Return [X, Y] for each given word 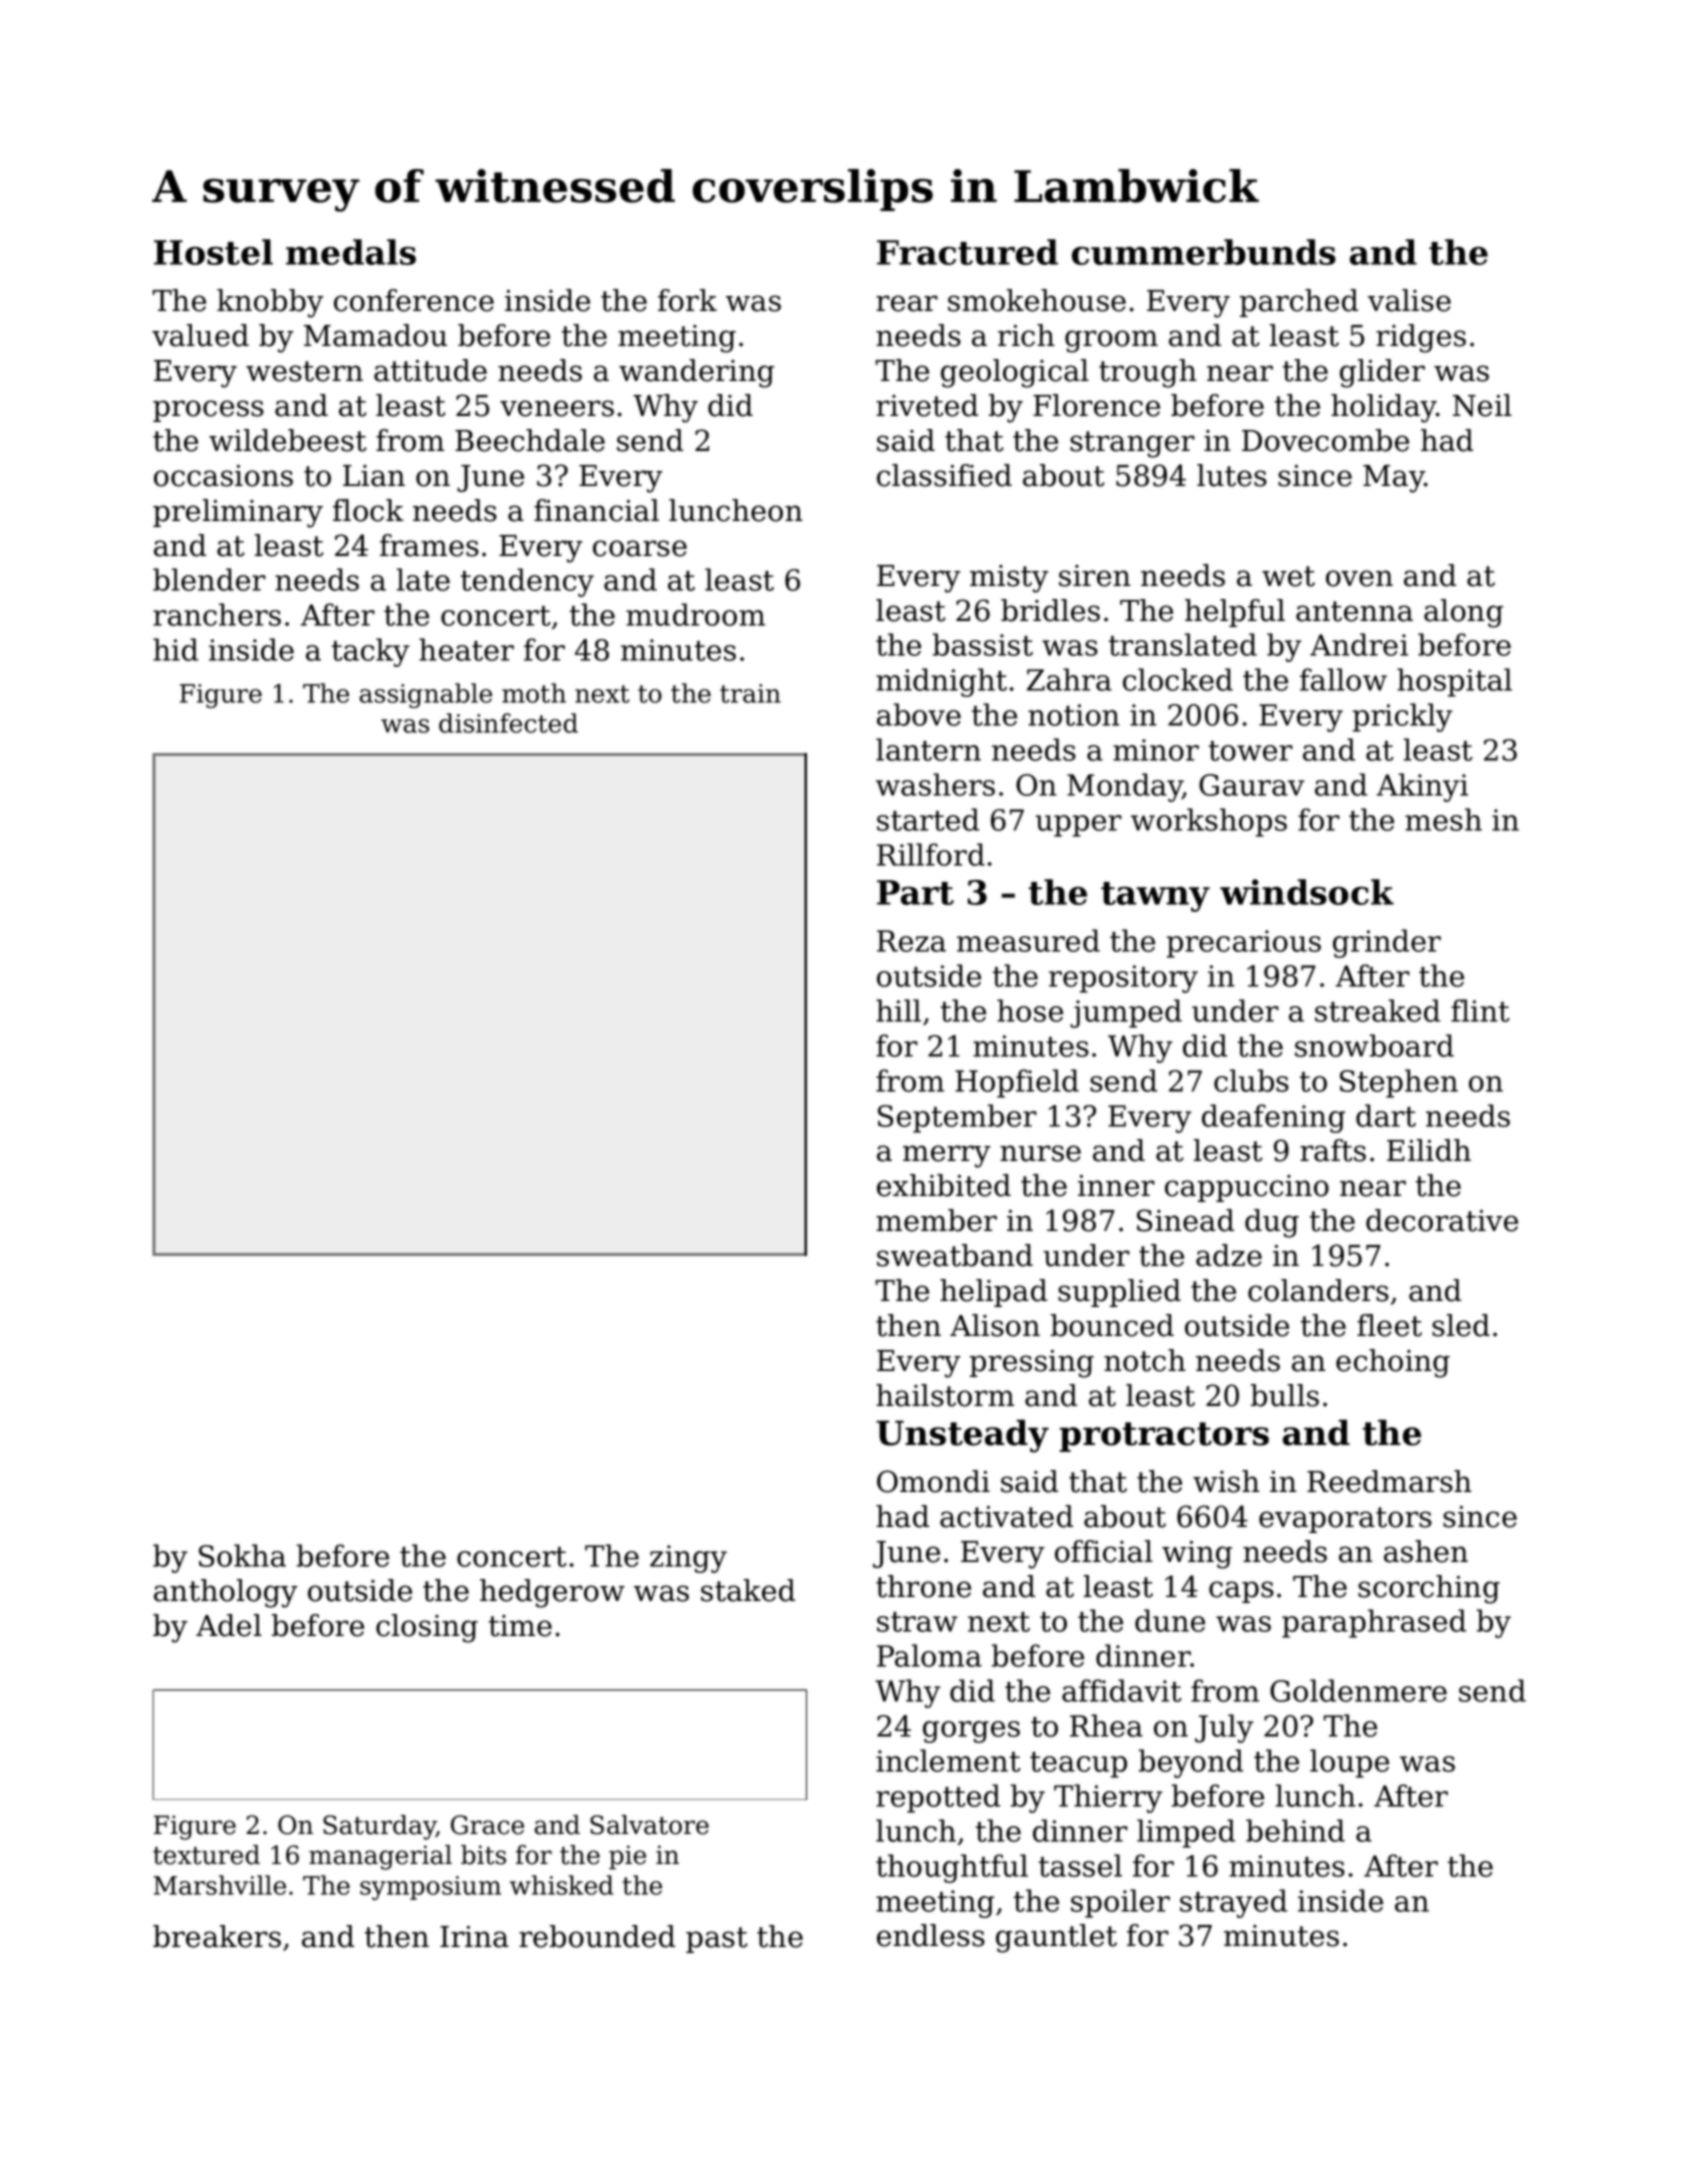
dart [1386, 1115]
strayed [1233, 1903]
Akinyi [1422, 787]
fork [687, 300]
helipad [993, 1293]
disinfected [508, 723]
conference [414, 300]
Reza [911, 941]
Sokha [242, 1555]
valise [1409, 300]
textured [206, 1855]
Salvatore [649, 1825]
